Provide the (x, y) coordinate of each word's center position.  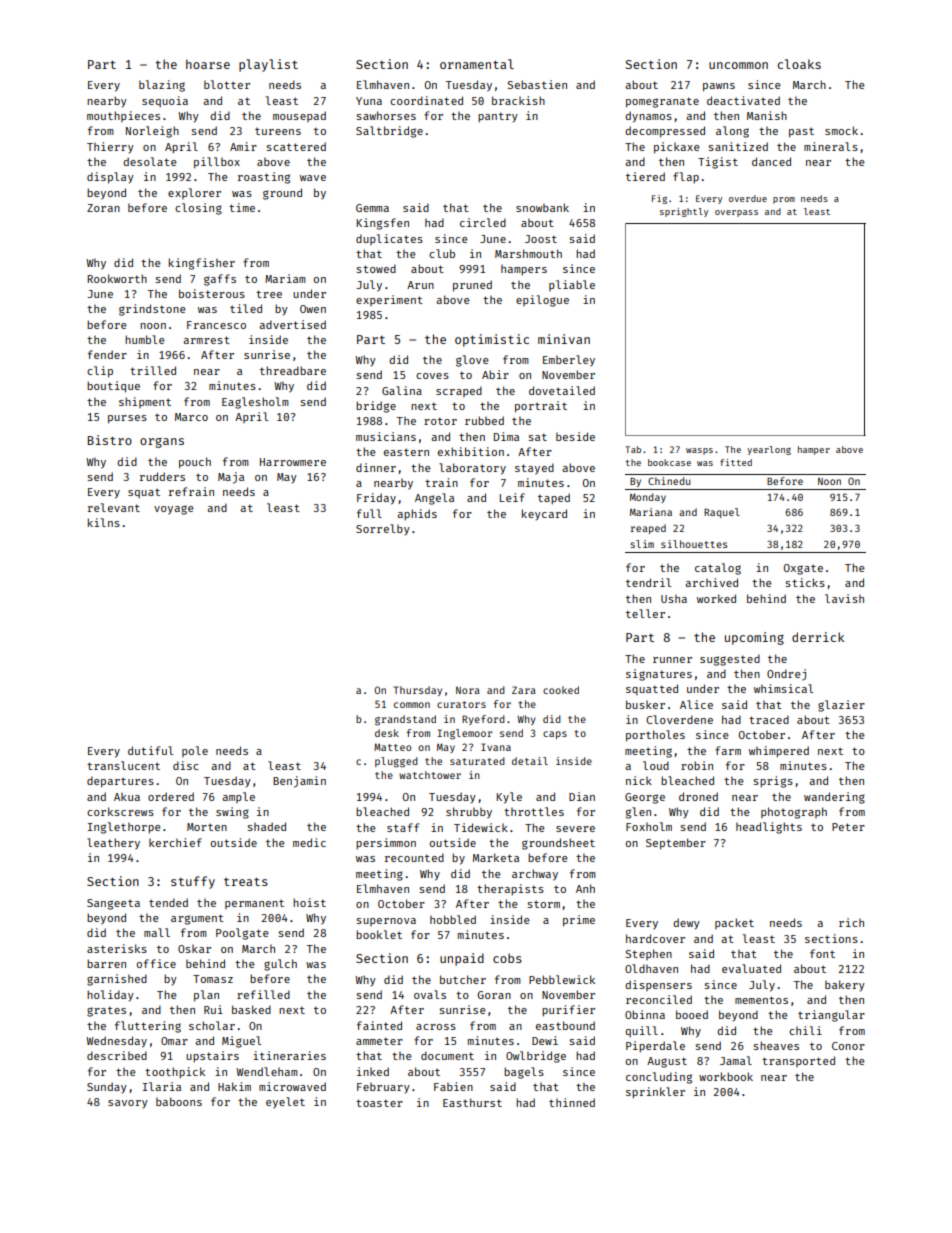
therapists (510, 889)
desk (387, 733)
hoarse (208, 64)
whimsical (783, 688)
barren (106, 963)
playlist (268, 65)
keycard (544, 514)
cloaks (799, 64)
